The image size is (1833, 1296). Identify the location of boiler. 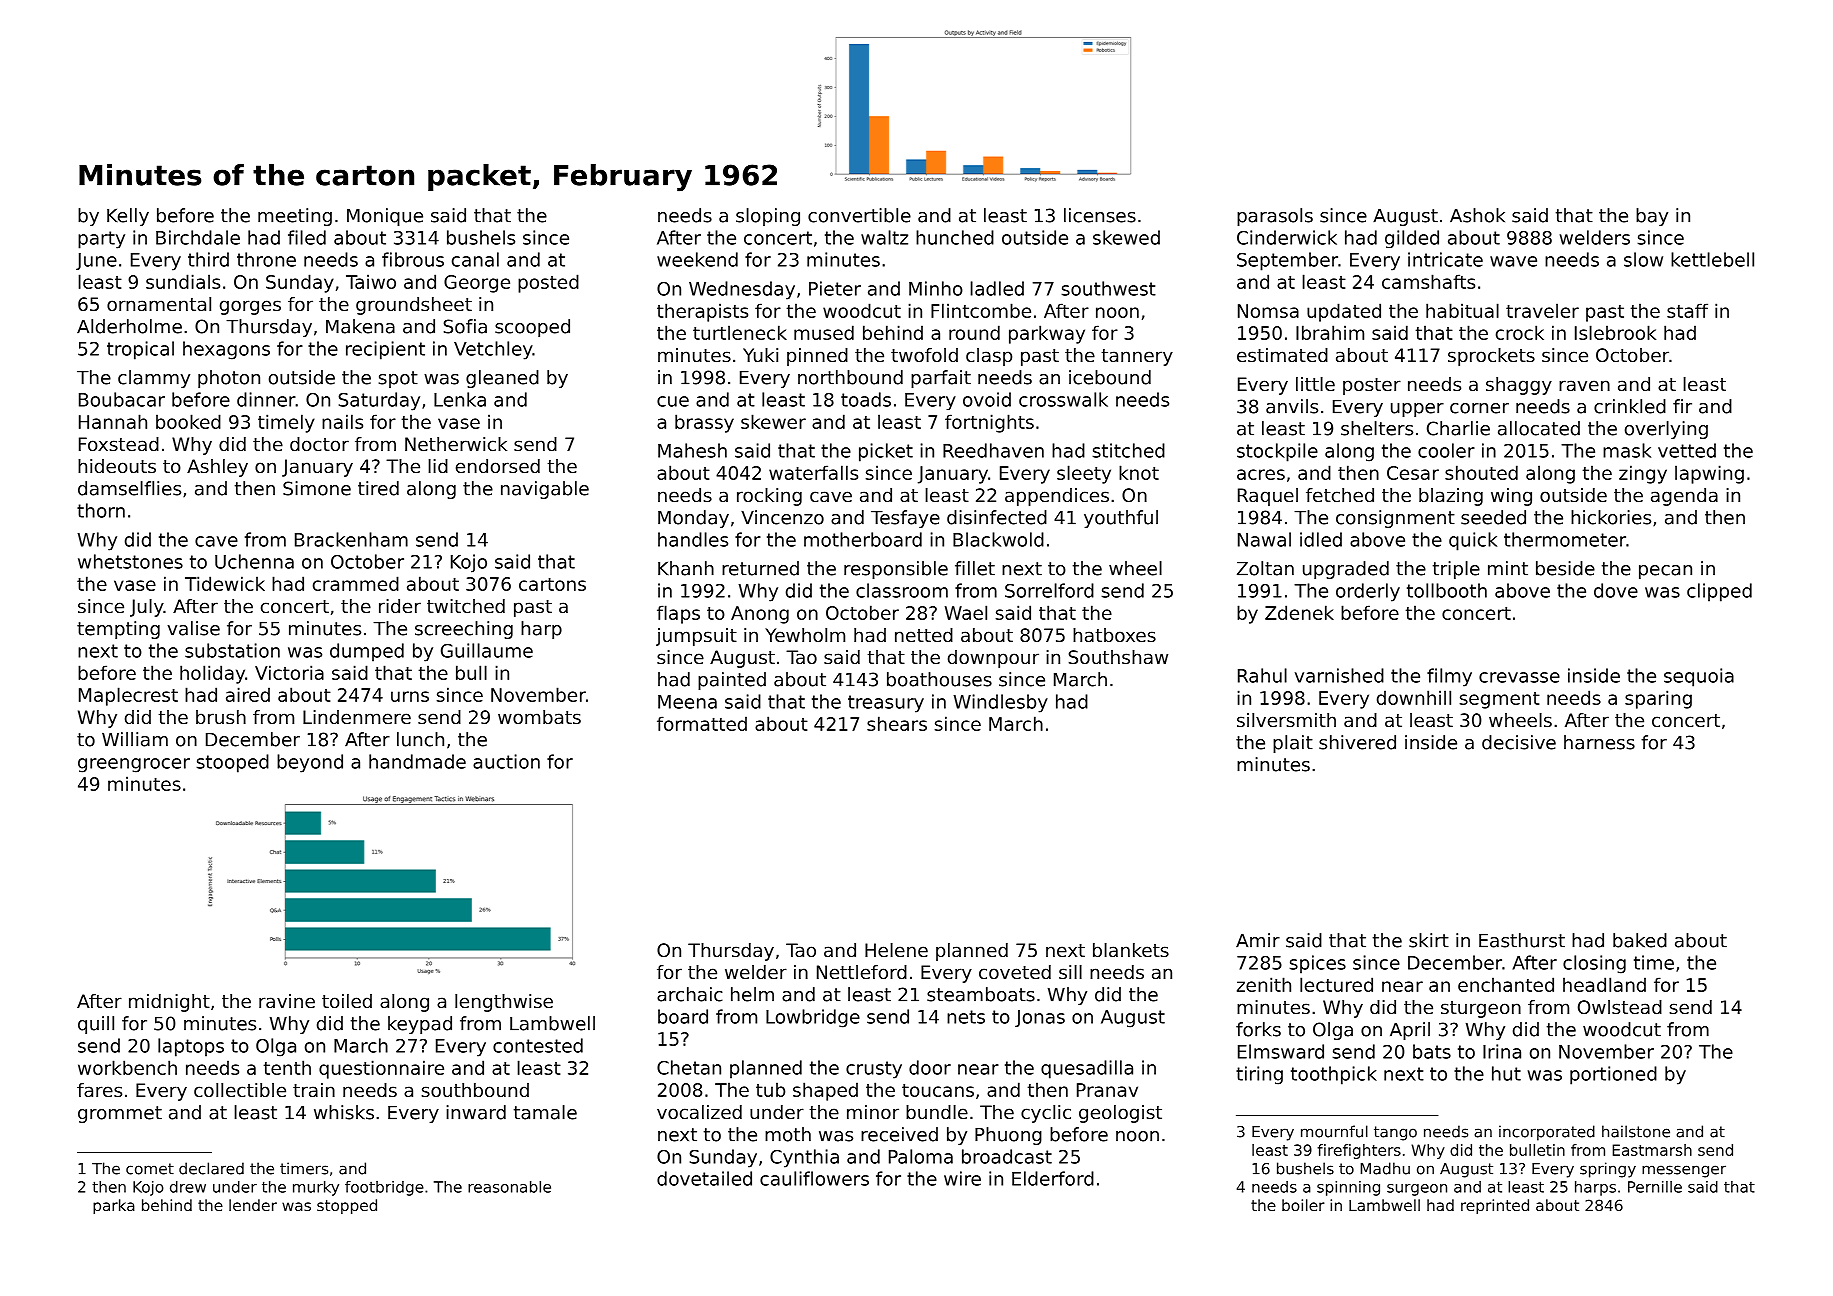
(1303, 1205).
